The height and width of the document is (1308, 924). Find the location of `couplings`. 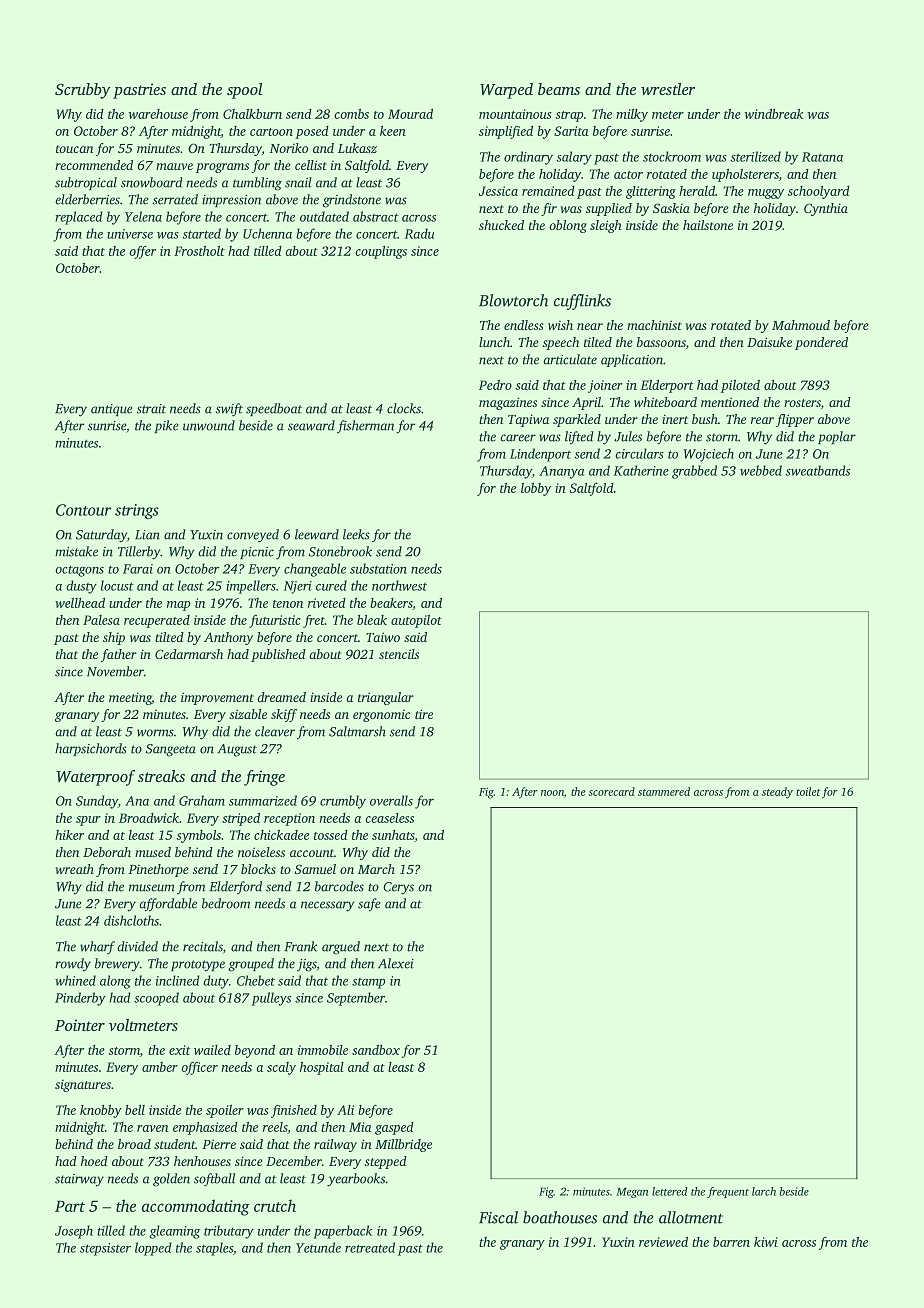

couplings is located at coordinates (381, 252).
